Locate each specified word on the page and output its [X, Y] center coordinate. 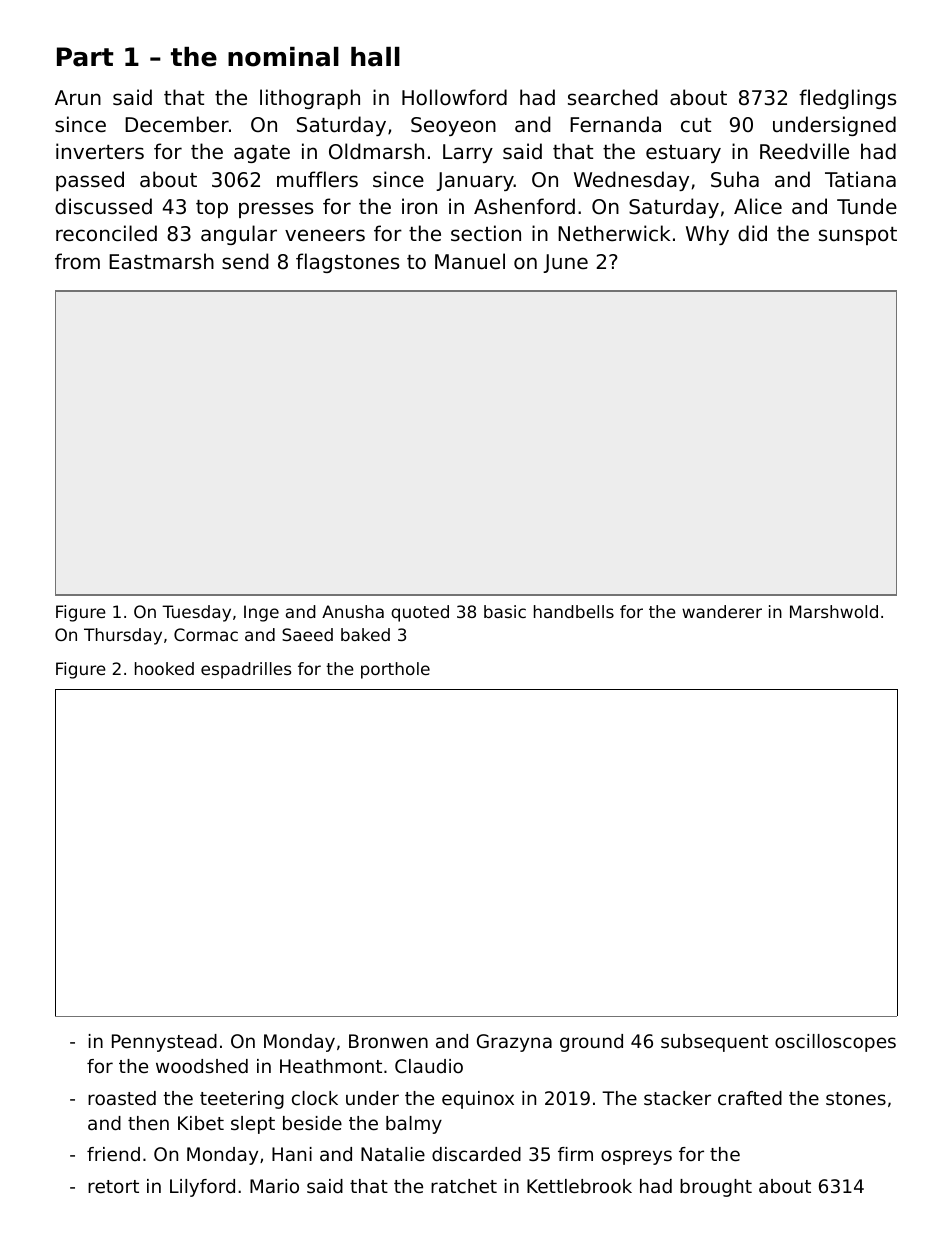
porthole [395, 670]
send [245, 261]
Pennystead [164, 1043]
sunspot [858, 236]
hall [375, 57]
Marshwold [834, 611]
